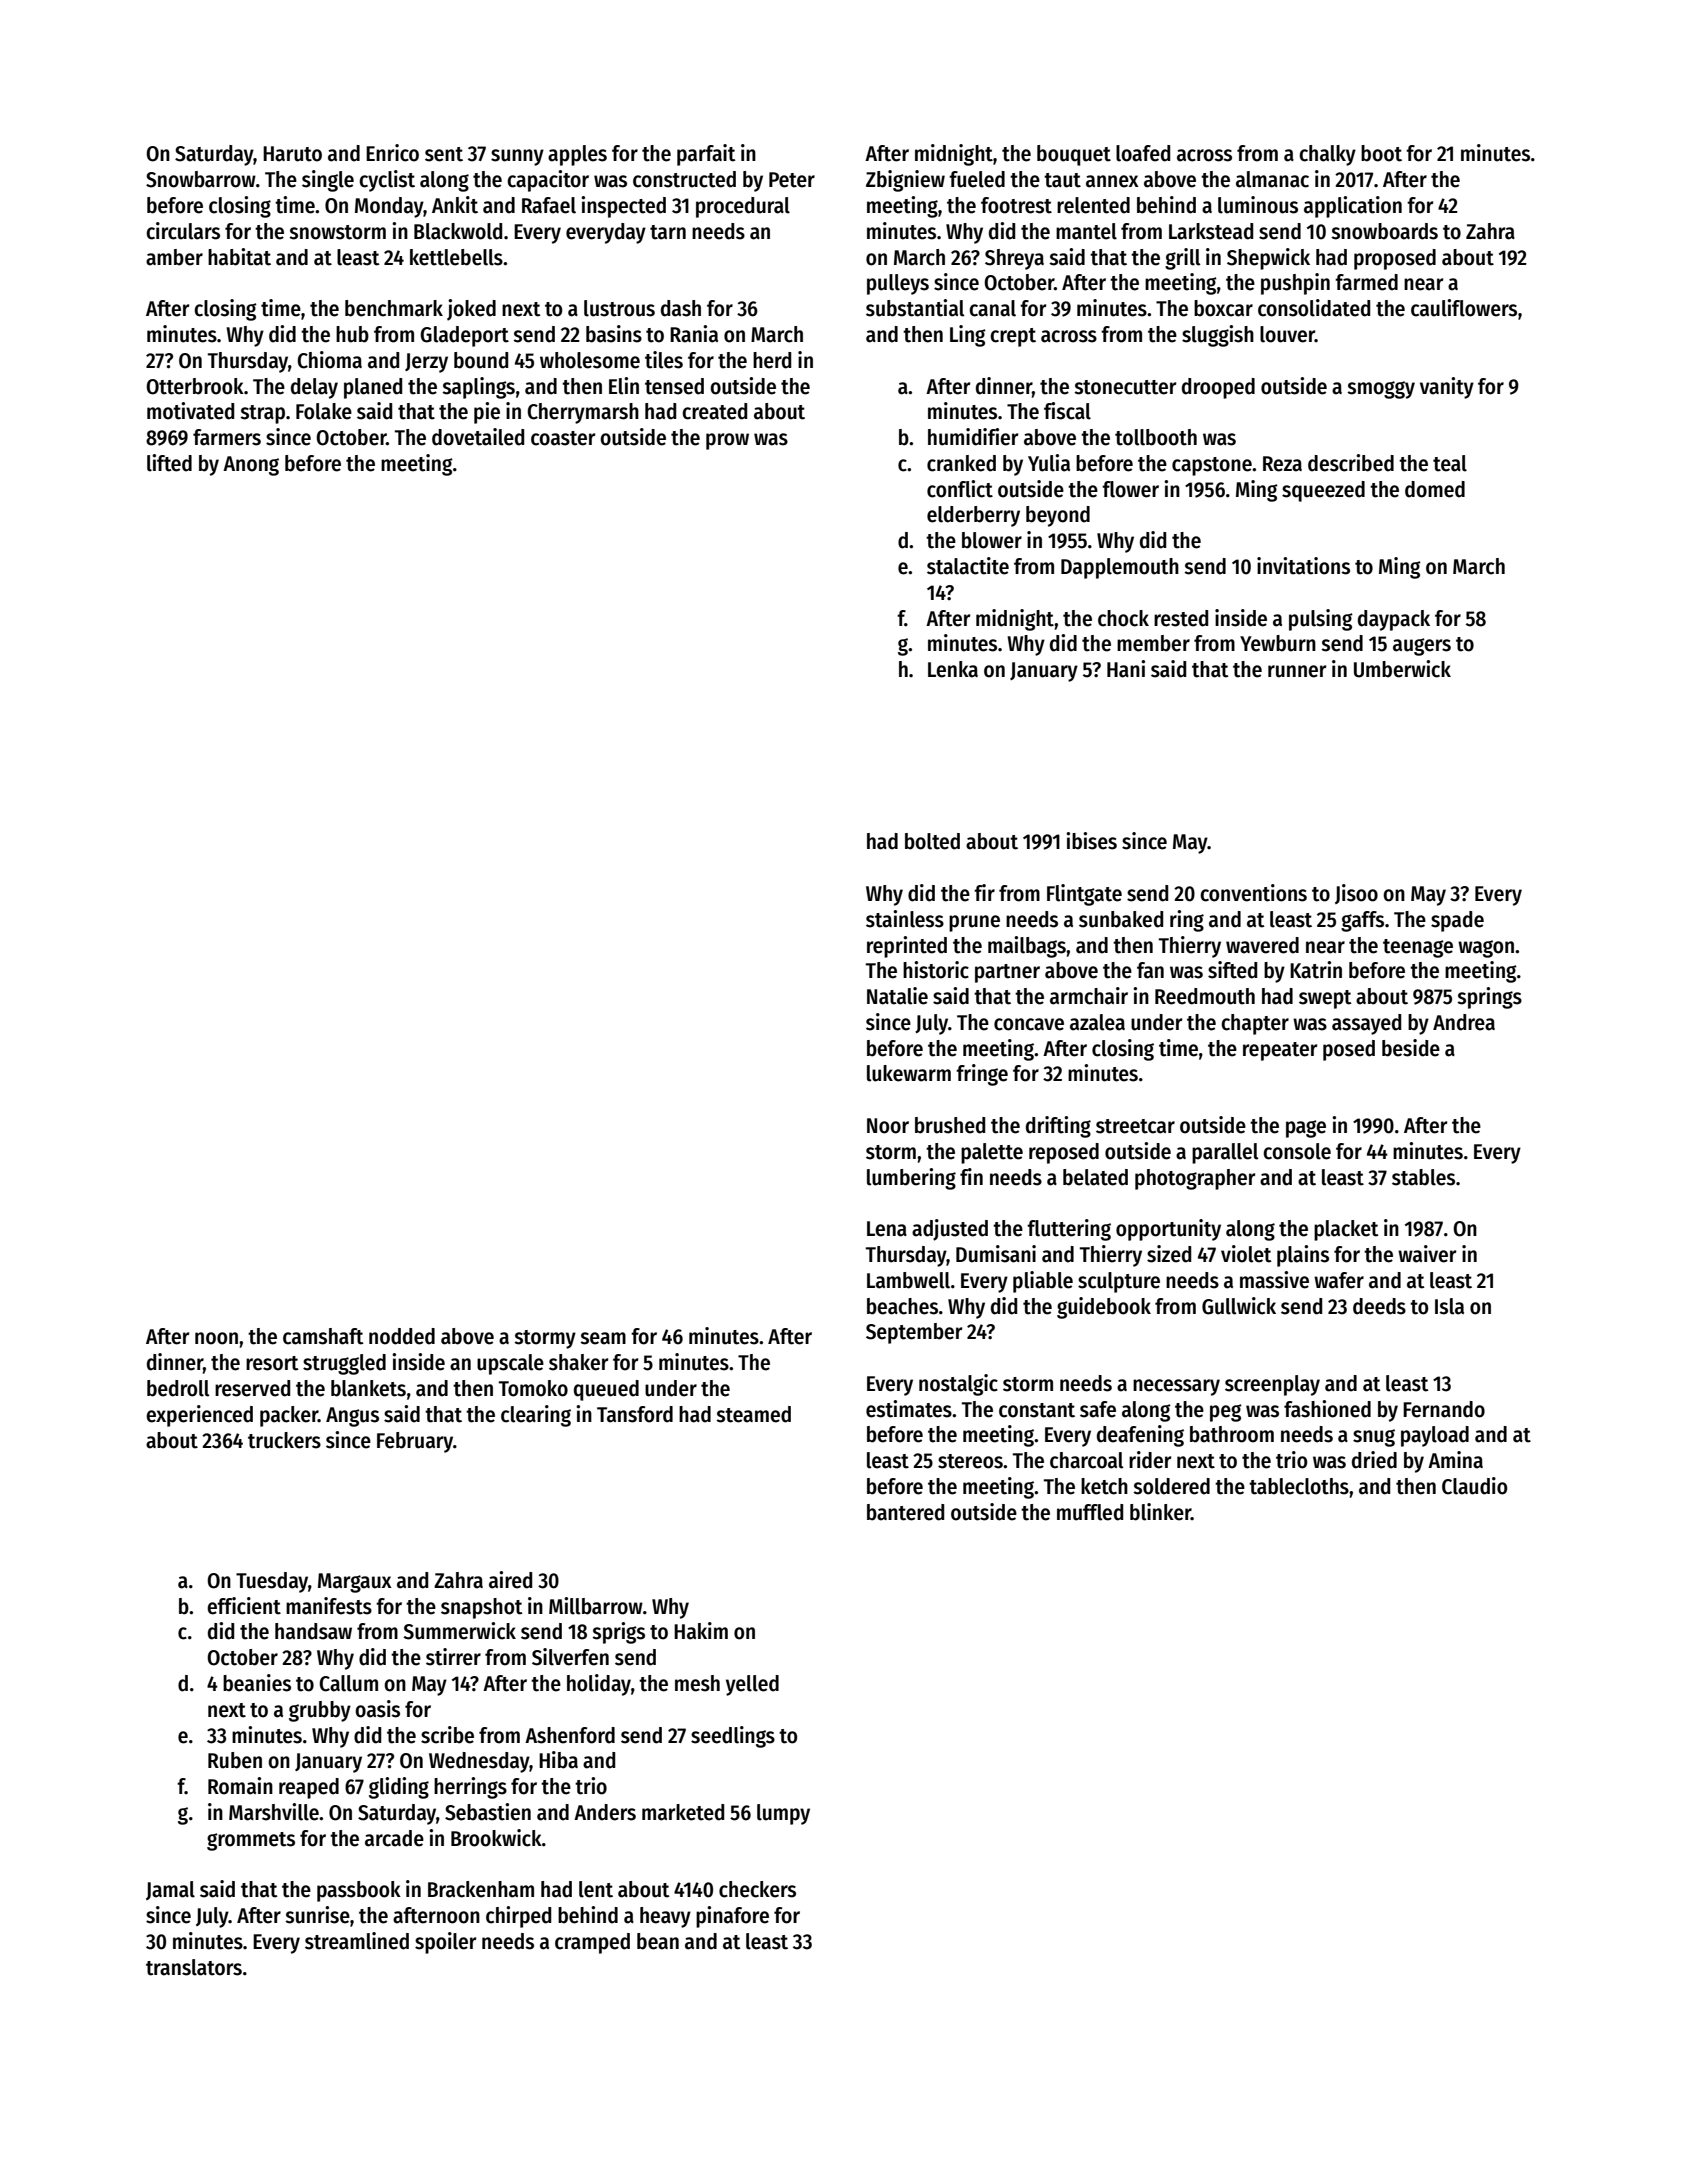 This image has width=1683, height=2178. Describe the element at coordinates (743, 207) in the image. I see `procedural` at that location.
